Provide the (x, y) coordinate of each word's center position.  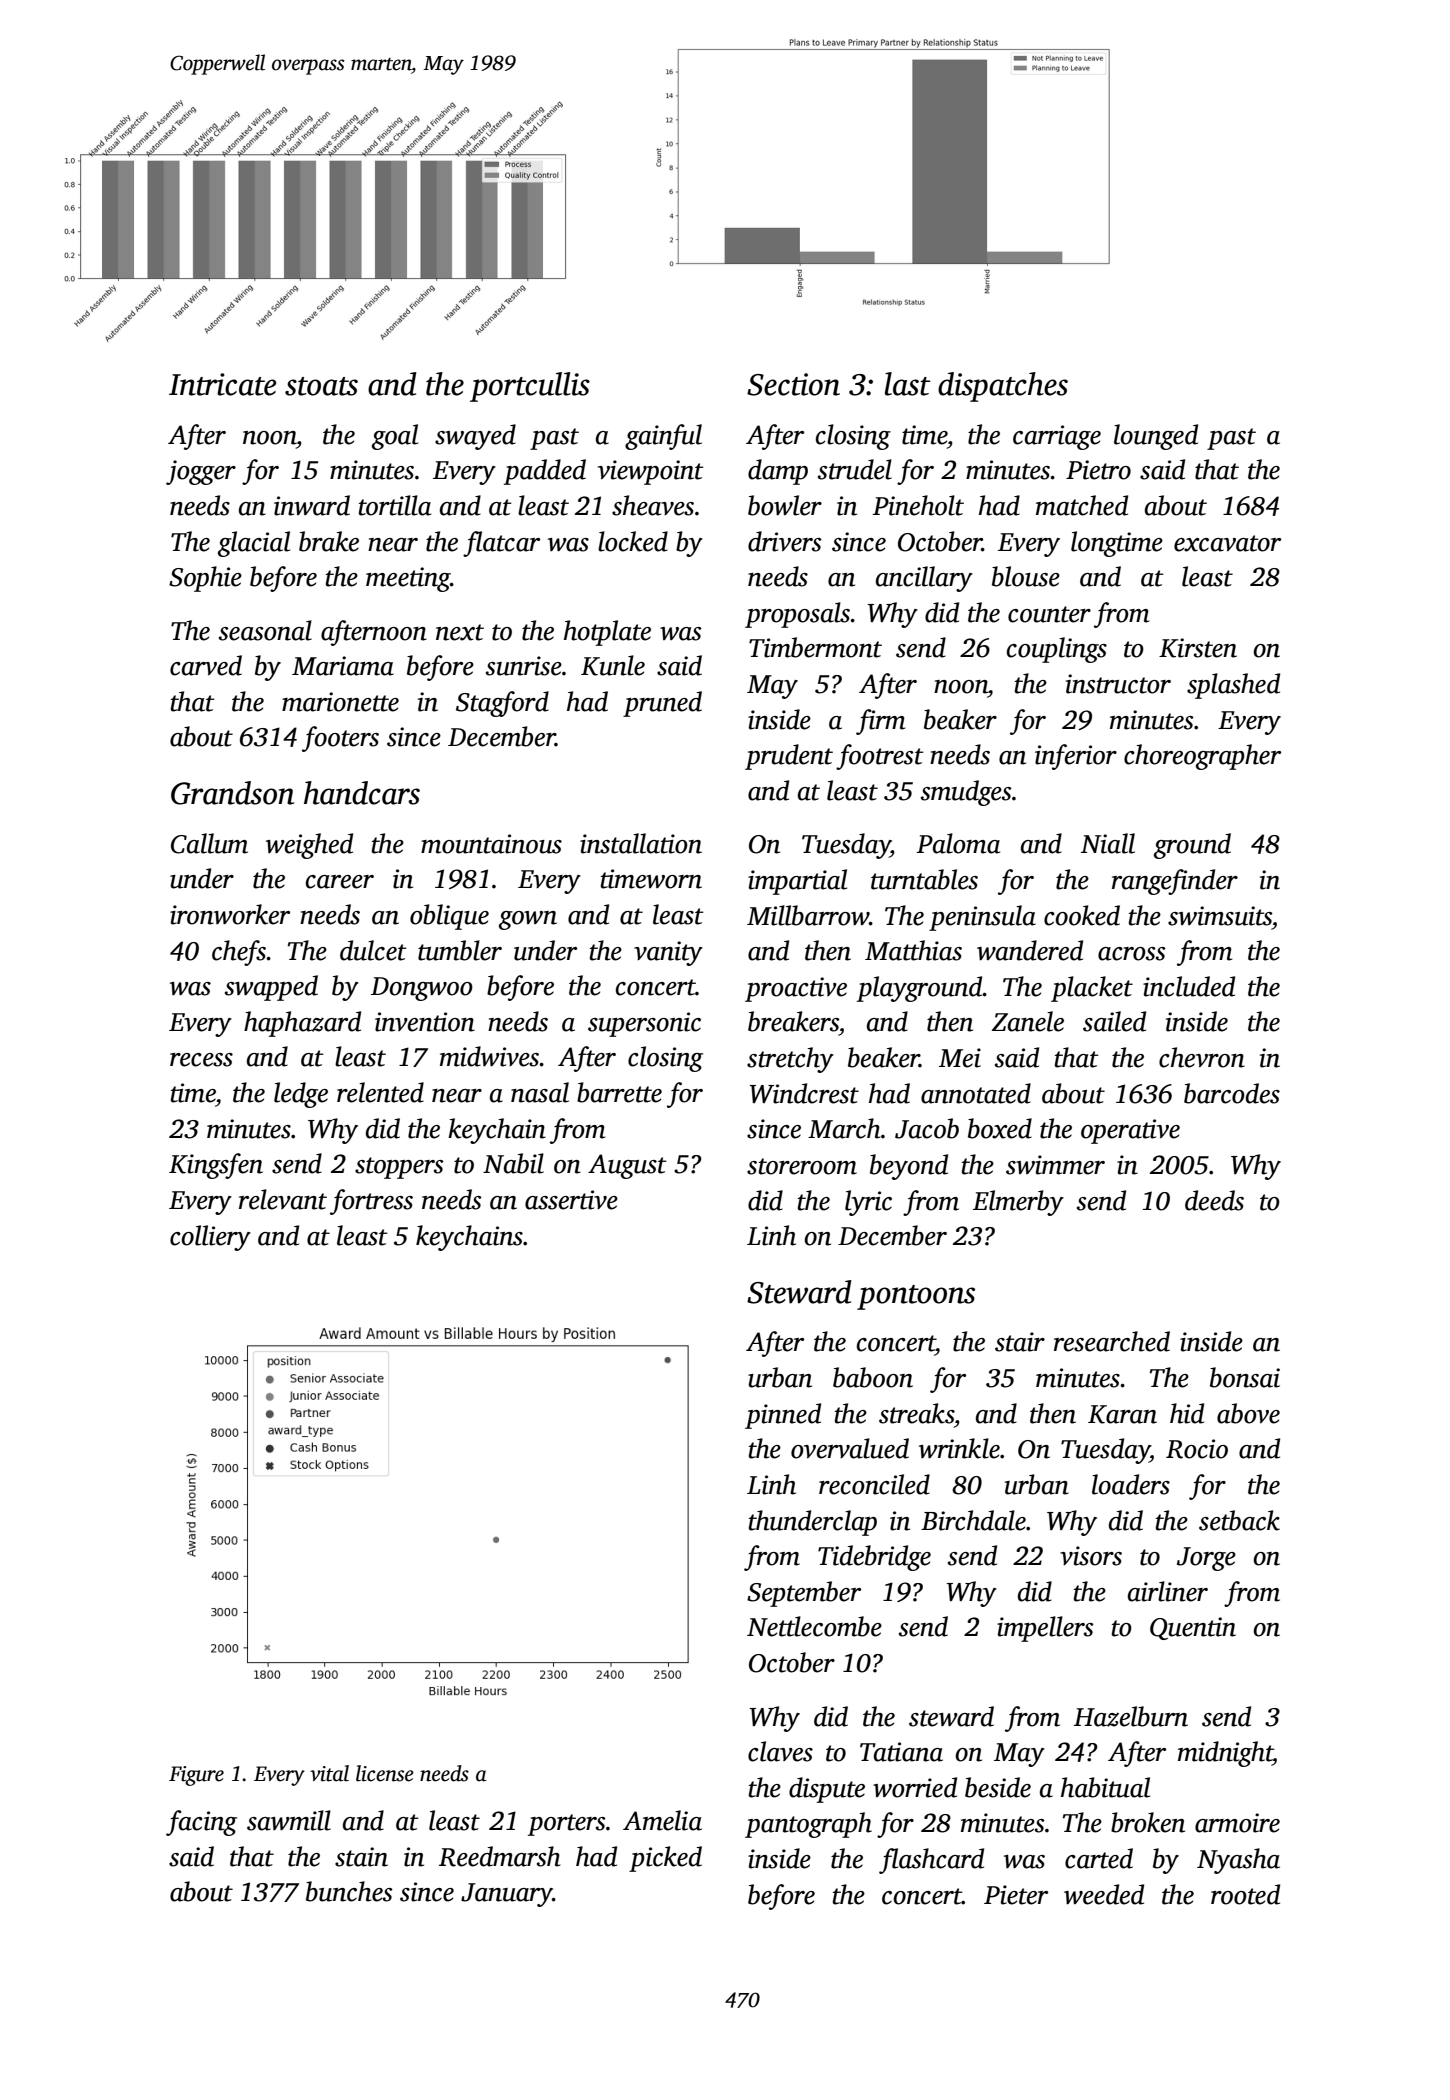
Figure (196, 1776)
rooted (1245, 1894)
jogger (201, 472)
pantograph (808, 1825)
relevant (283, 1199)
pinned (783, 1416)
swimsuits (1220, 916)
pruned (662, 704)
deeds (1214, 1200)
